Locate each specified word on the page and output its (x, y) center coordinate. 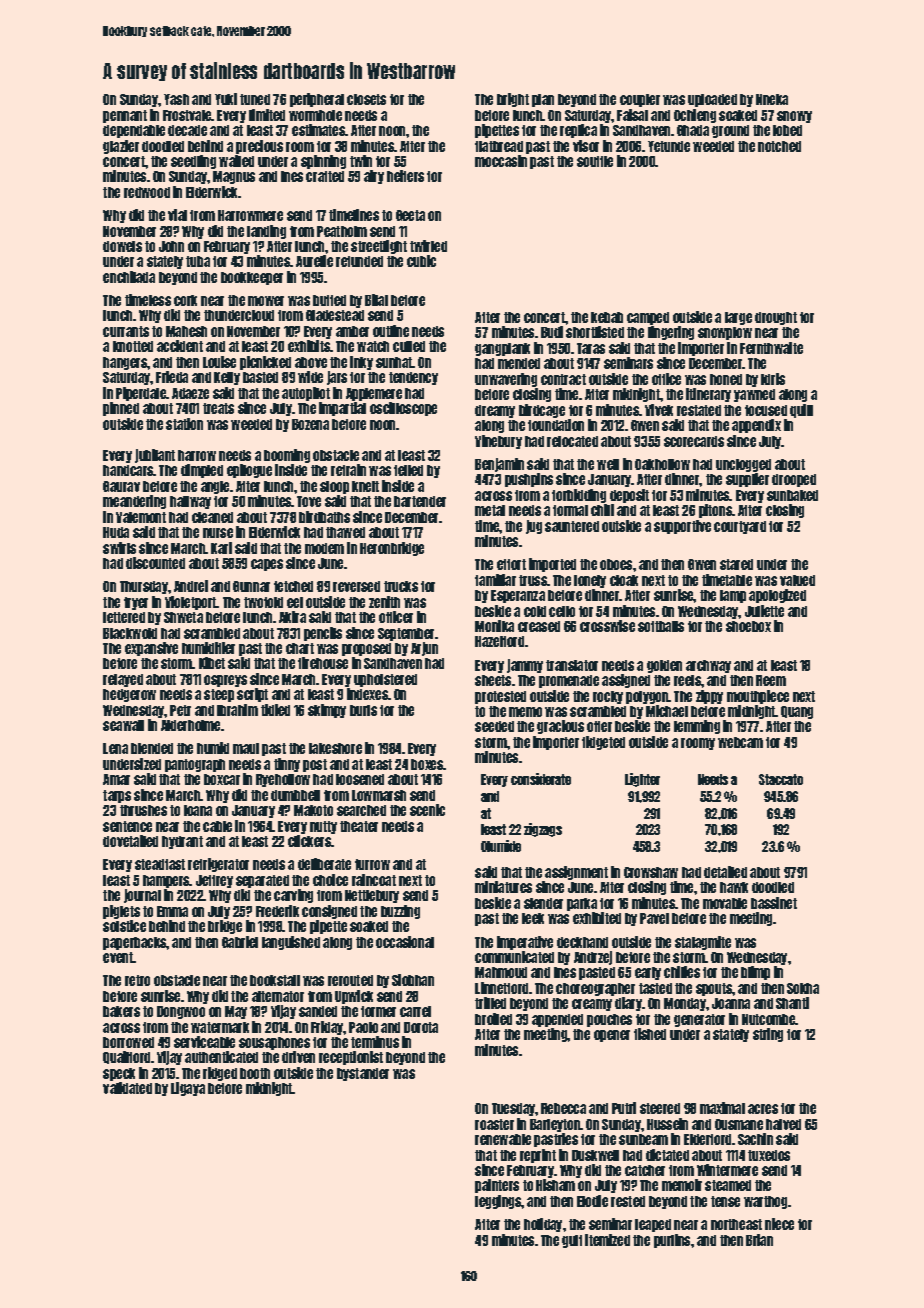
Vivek (659, 410)
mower (266, 301)
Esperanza (518, 596)
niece (779, 1224)
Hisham (555, 1185)
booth (255, 1073)
